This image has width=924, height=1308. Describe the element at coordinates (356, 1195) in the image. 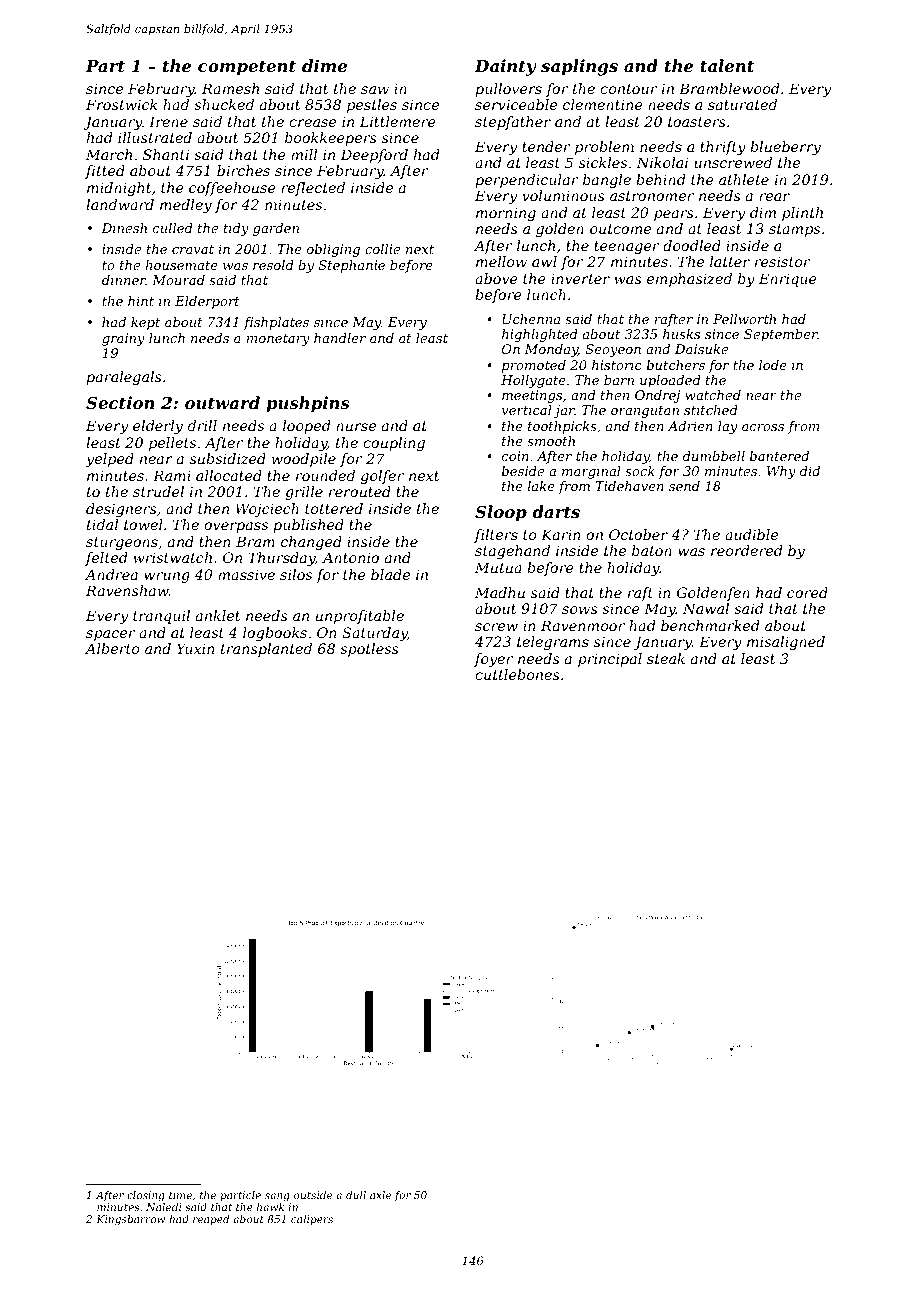

I see `dull` at that location.
